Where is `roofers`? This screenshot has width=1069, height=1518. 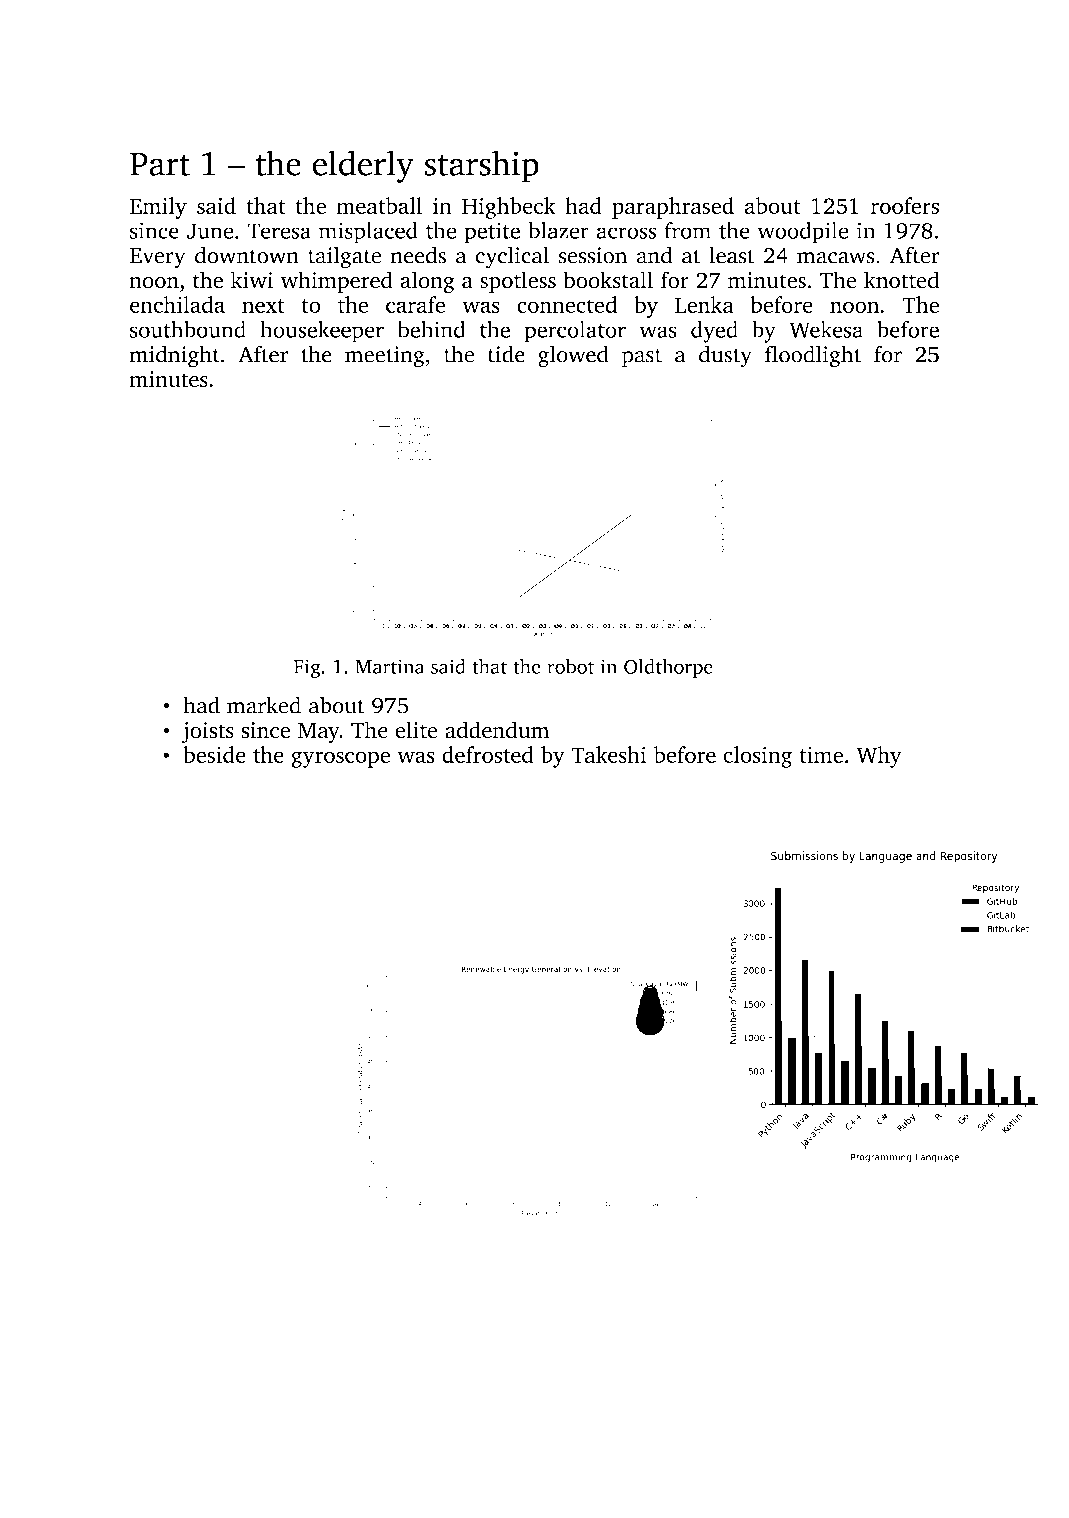
roofers is located at coordinates (905, 205).
